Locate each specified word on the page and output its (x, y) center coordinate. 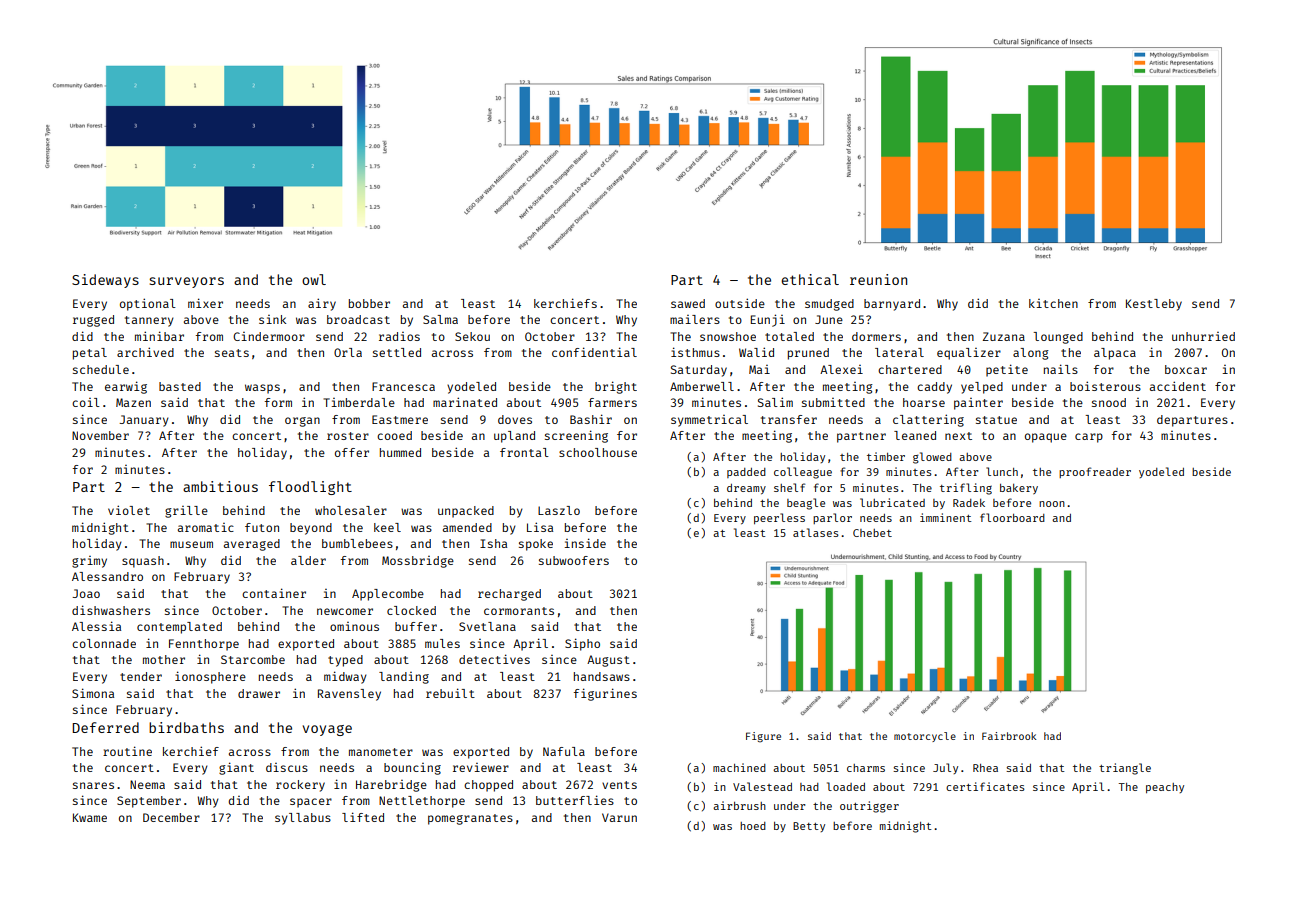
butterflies (575, 800)
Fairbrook (1009, 736)
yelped (982, 388)
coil (86, 402)
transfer (789, 419)
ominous (354, 626)
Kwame (90, 817)
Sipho (582, 644)
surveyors (186, 282)
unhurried (1203, 336)
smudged (829, 305)
